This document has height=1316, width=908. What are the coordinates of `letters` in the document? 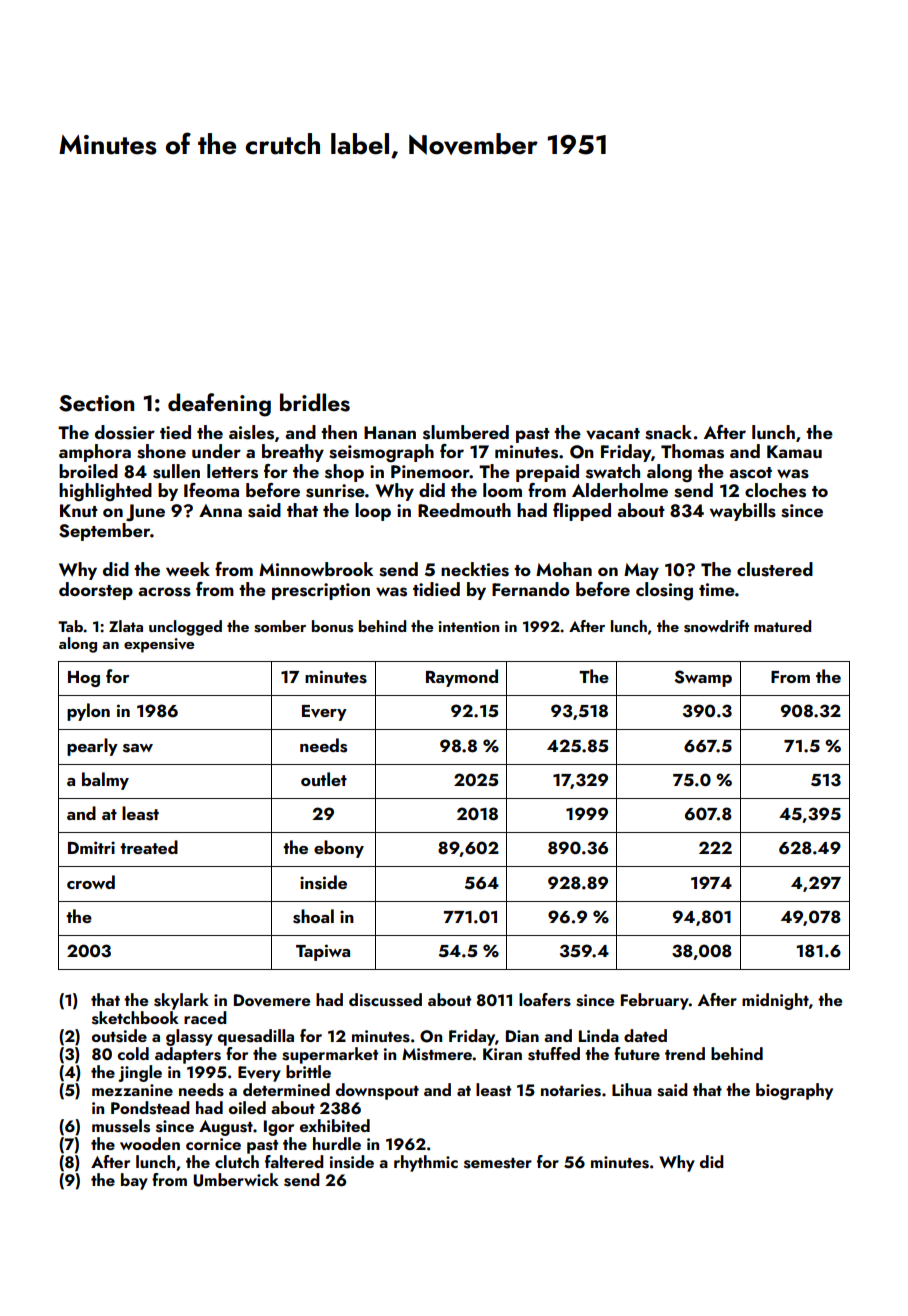 It's located at (232, 471).
